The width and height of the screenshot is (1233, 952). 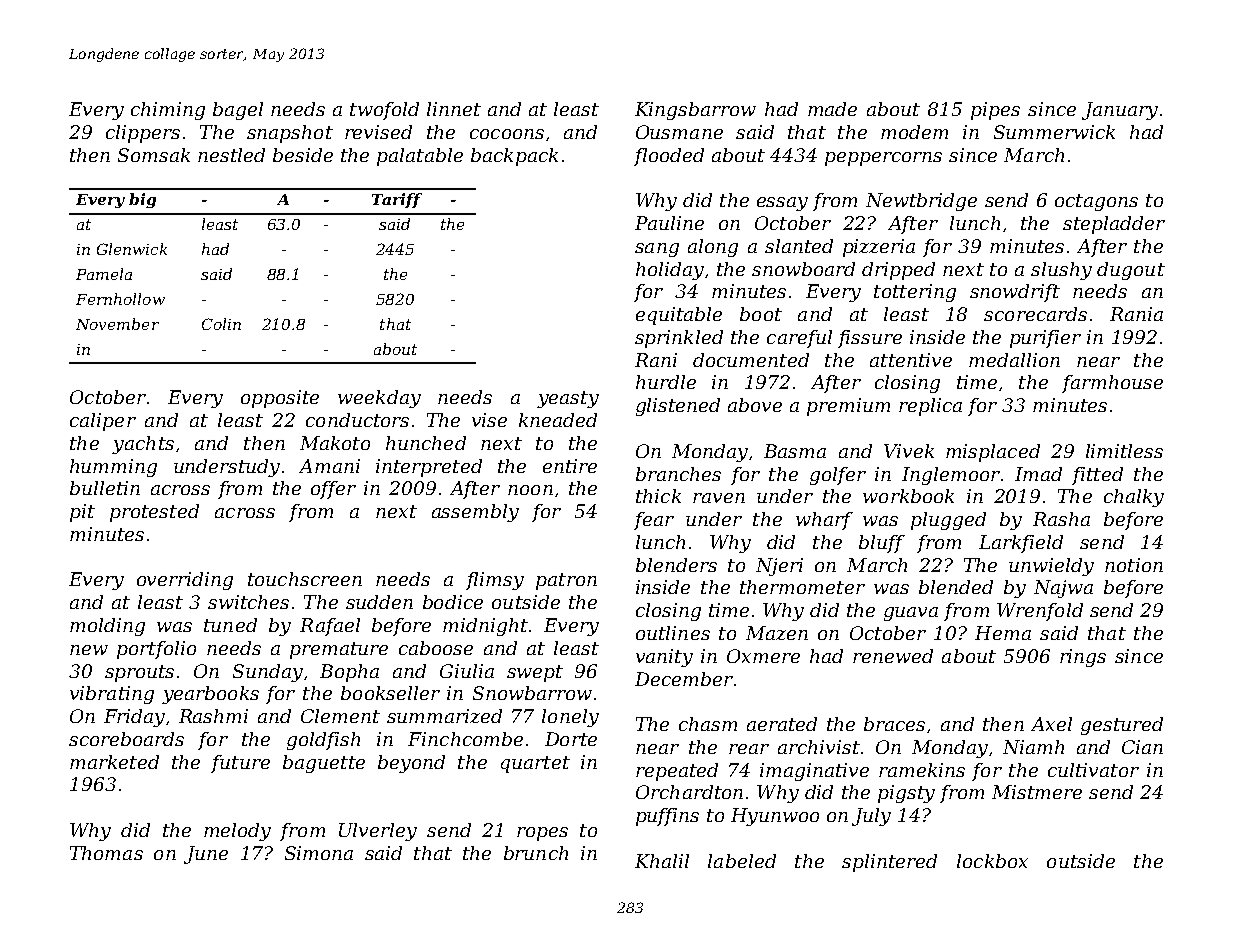 What do you see at coordinates (1134, 498) in the screenshot?
I see `chalky` at bounding box center [1134, 498].
